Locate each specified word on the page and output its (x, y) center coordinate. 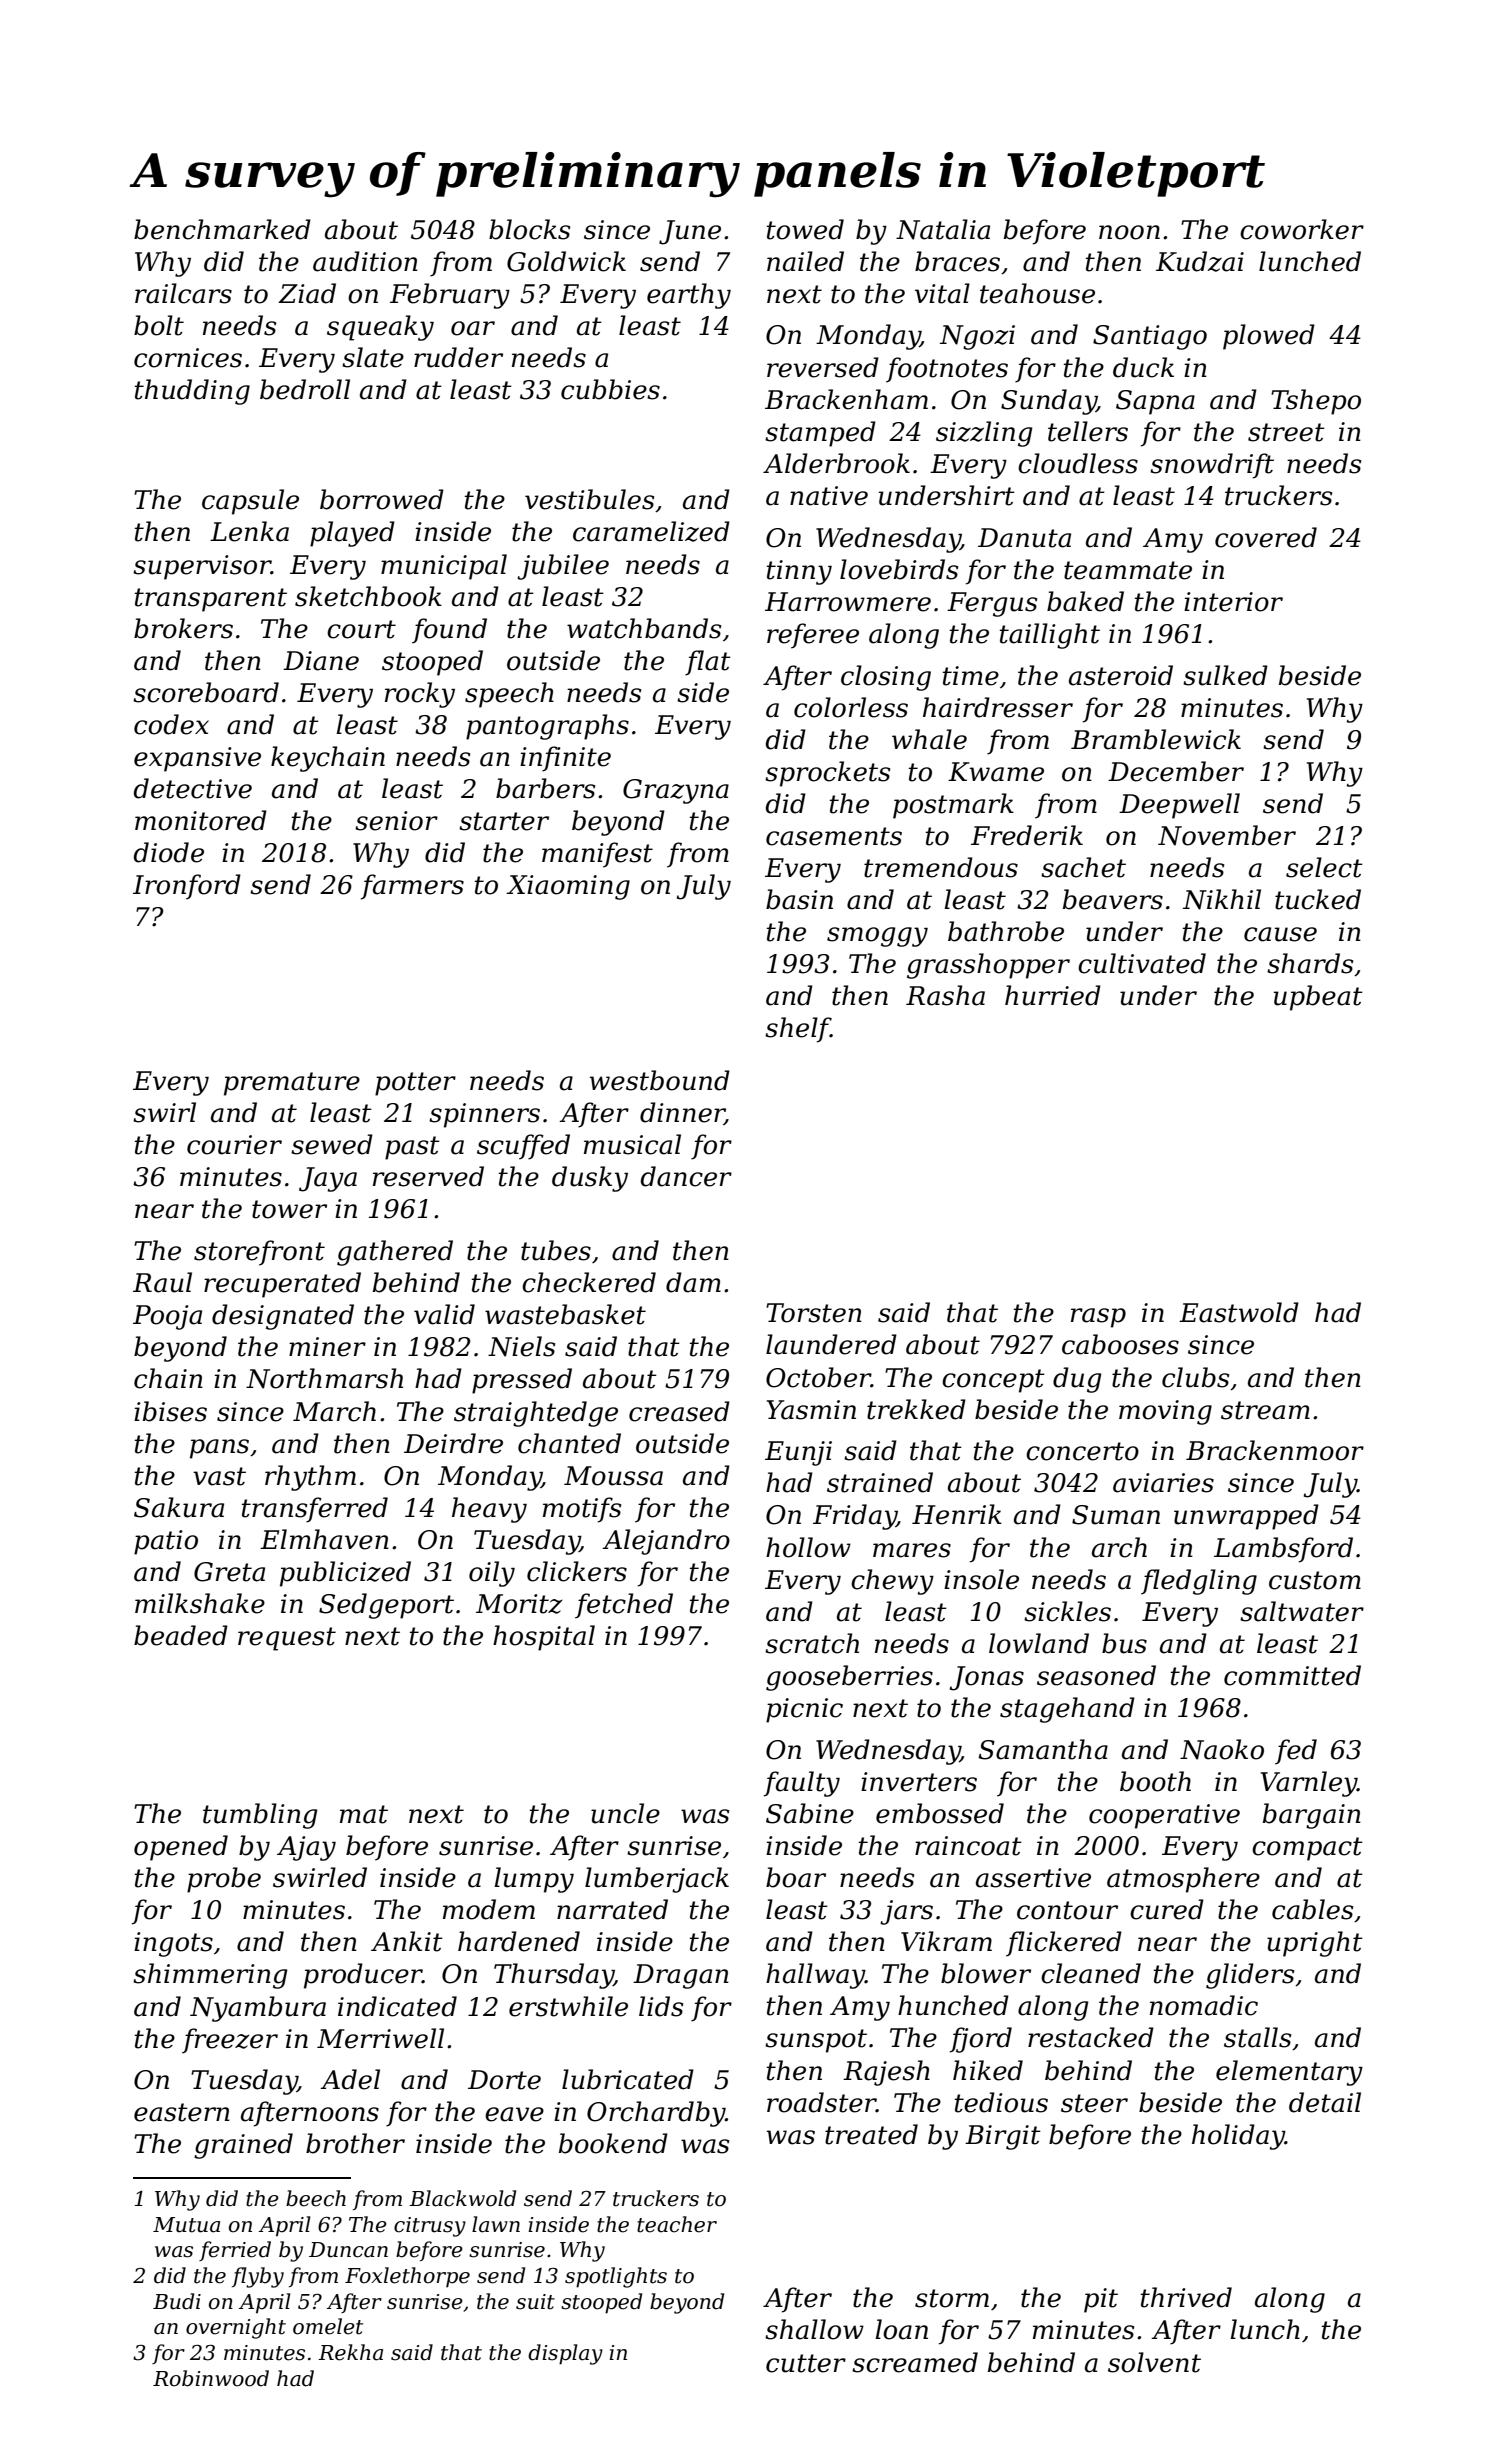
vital (942, 293)
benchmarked (222, 229)
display (565, 2354)
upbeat (1318, 998)
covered (1266, 537)
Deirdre (453, 1443)
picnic (804, 1710)
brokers (183, 628)
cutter (806, 2363)
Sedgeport (386, 1606)
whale (929, 739)
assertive (1033, 1878)
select (1324, 867)
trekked (916, 1409)
